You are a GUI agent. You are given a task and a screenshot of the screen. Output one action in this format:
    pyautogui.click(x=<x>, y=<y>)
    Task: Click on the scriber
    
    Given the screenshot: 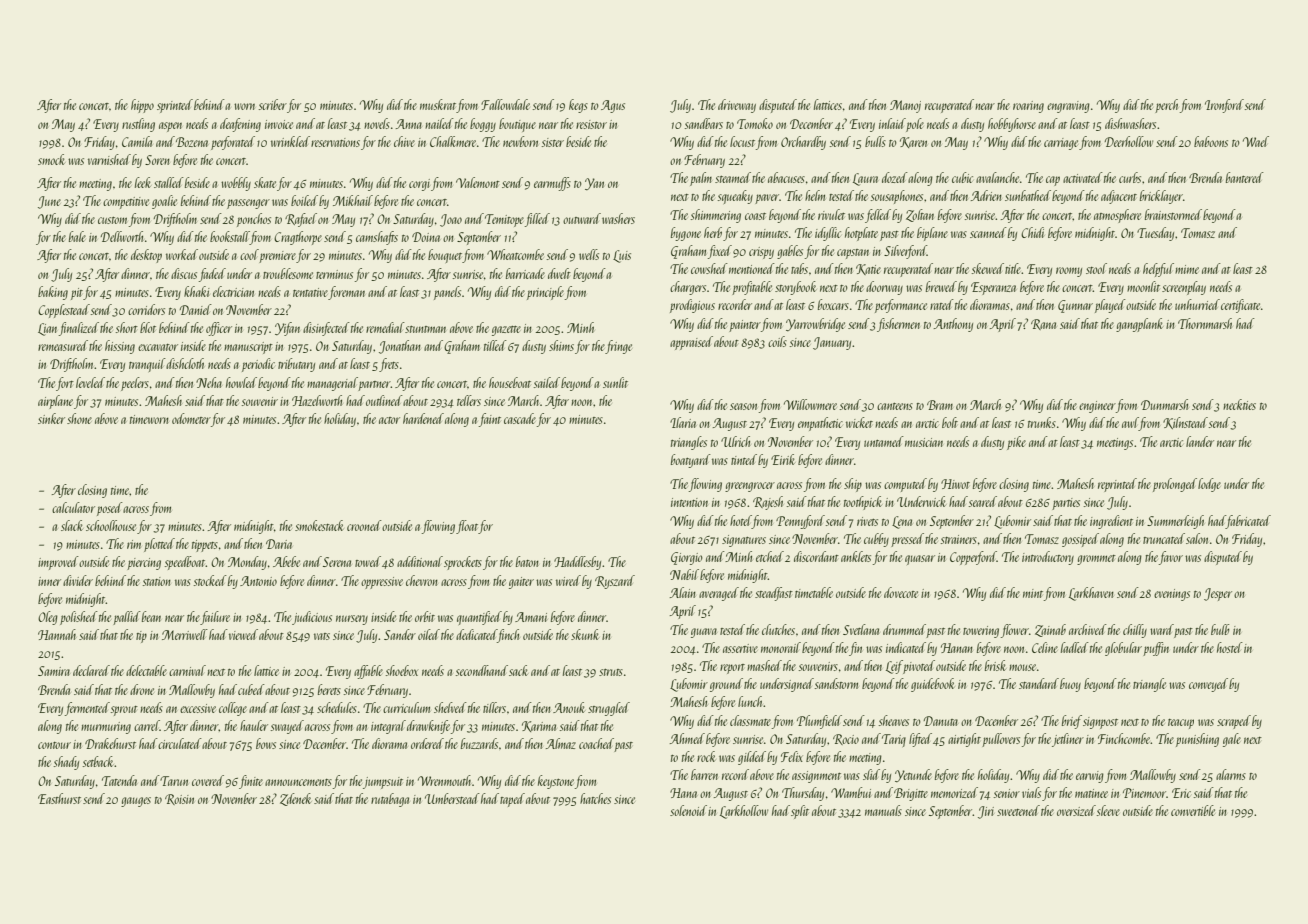 What is the action you would take?
    pyautogui.click(x=273, y=104)
